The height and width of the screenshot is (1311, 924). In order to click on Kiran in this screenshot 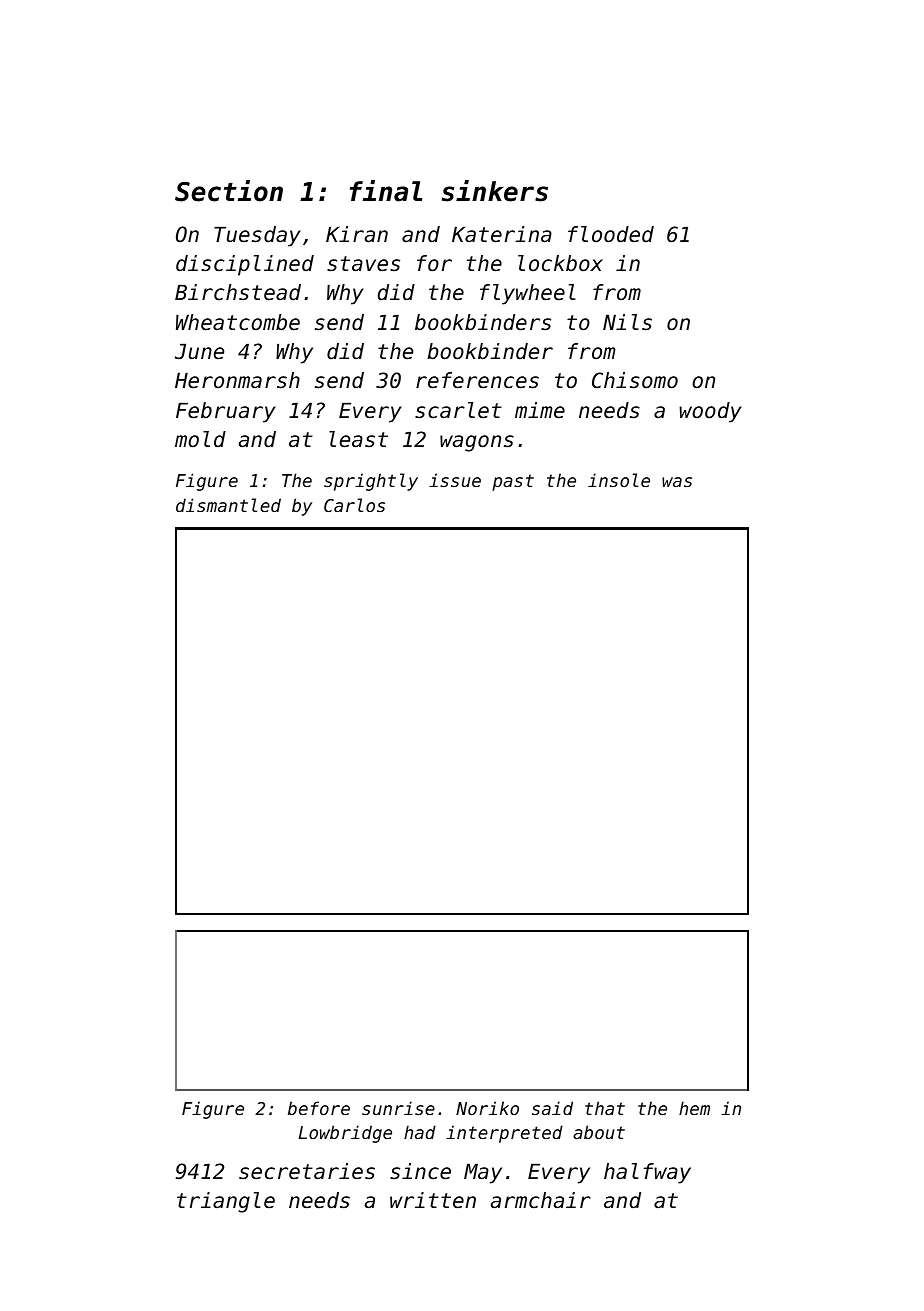, I will do `click(357, 234)`.
